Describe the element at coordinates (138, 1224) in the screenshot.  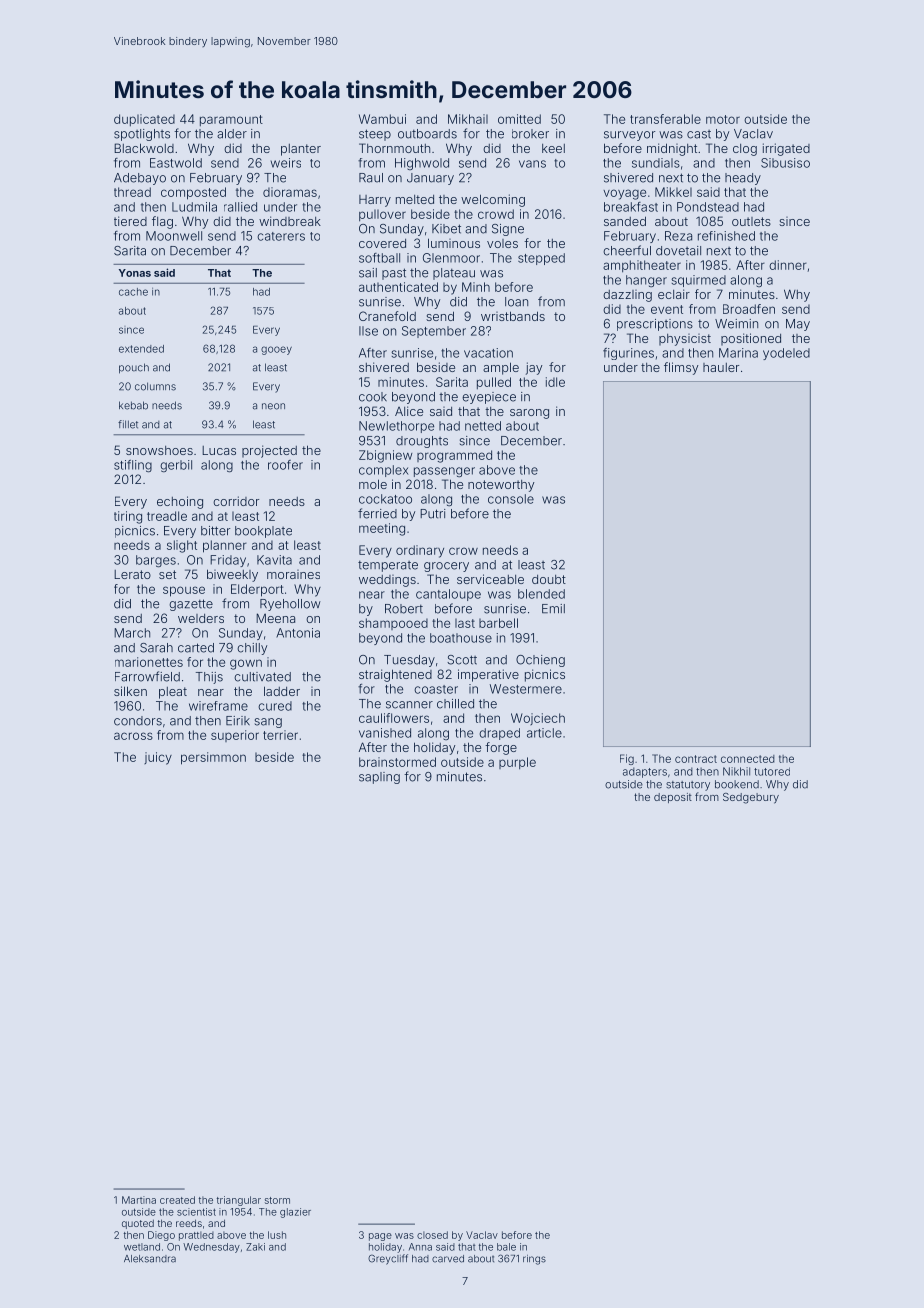
I see `quoted` at that location.
